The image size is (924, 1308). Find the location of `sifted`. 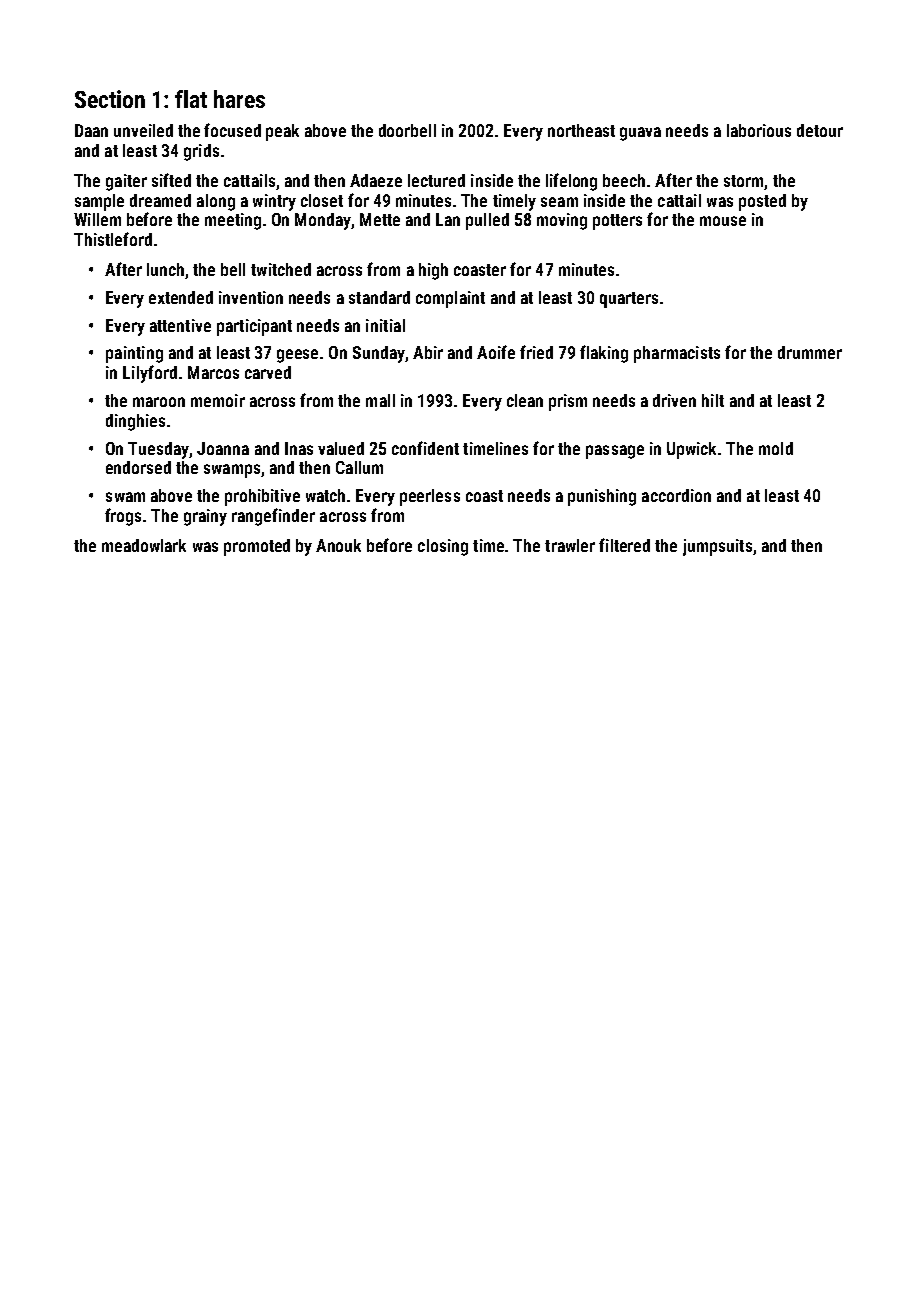

sifted is located at coordinates (171, 180).
